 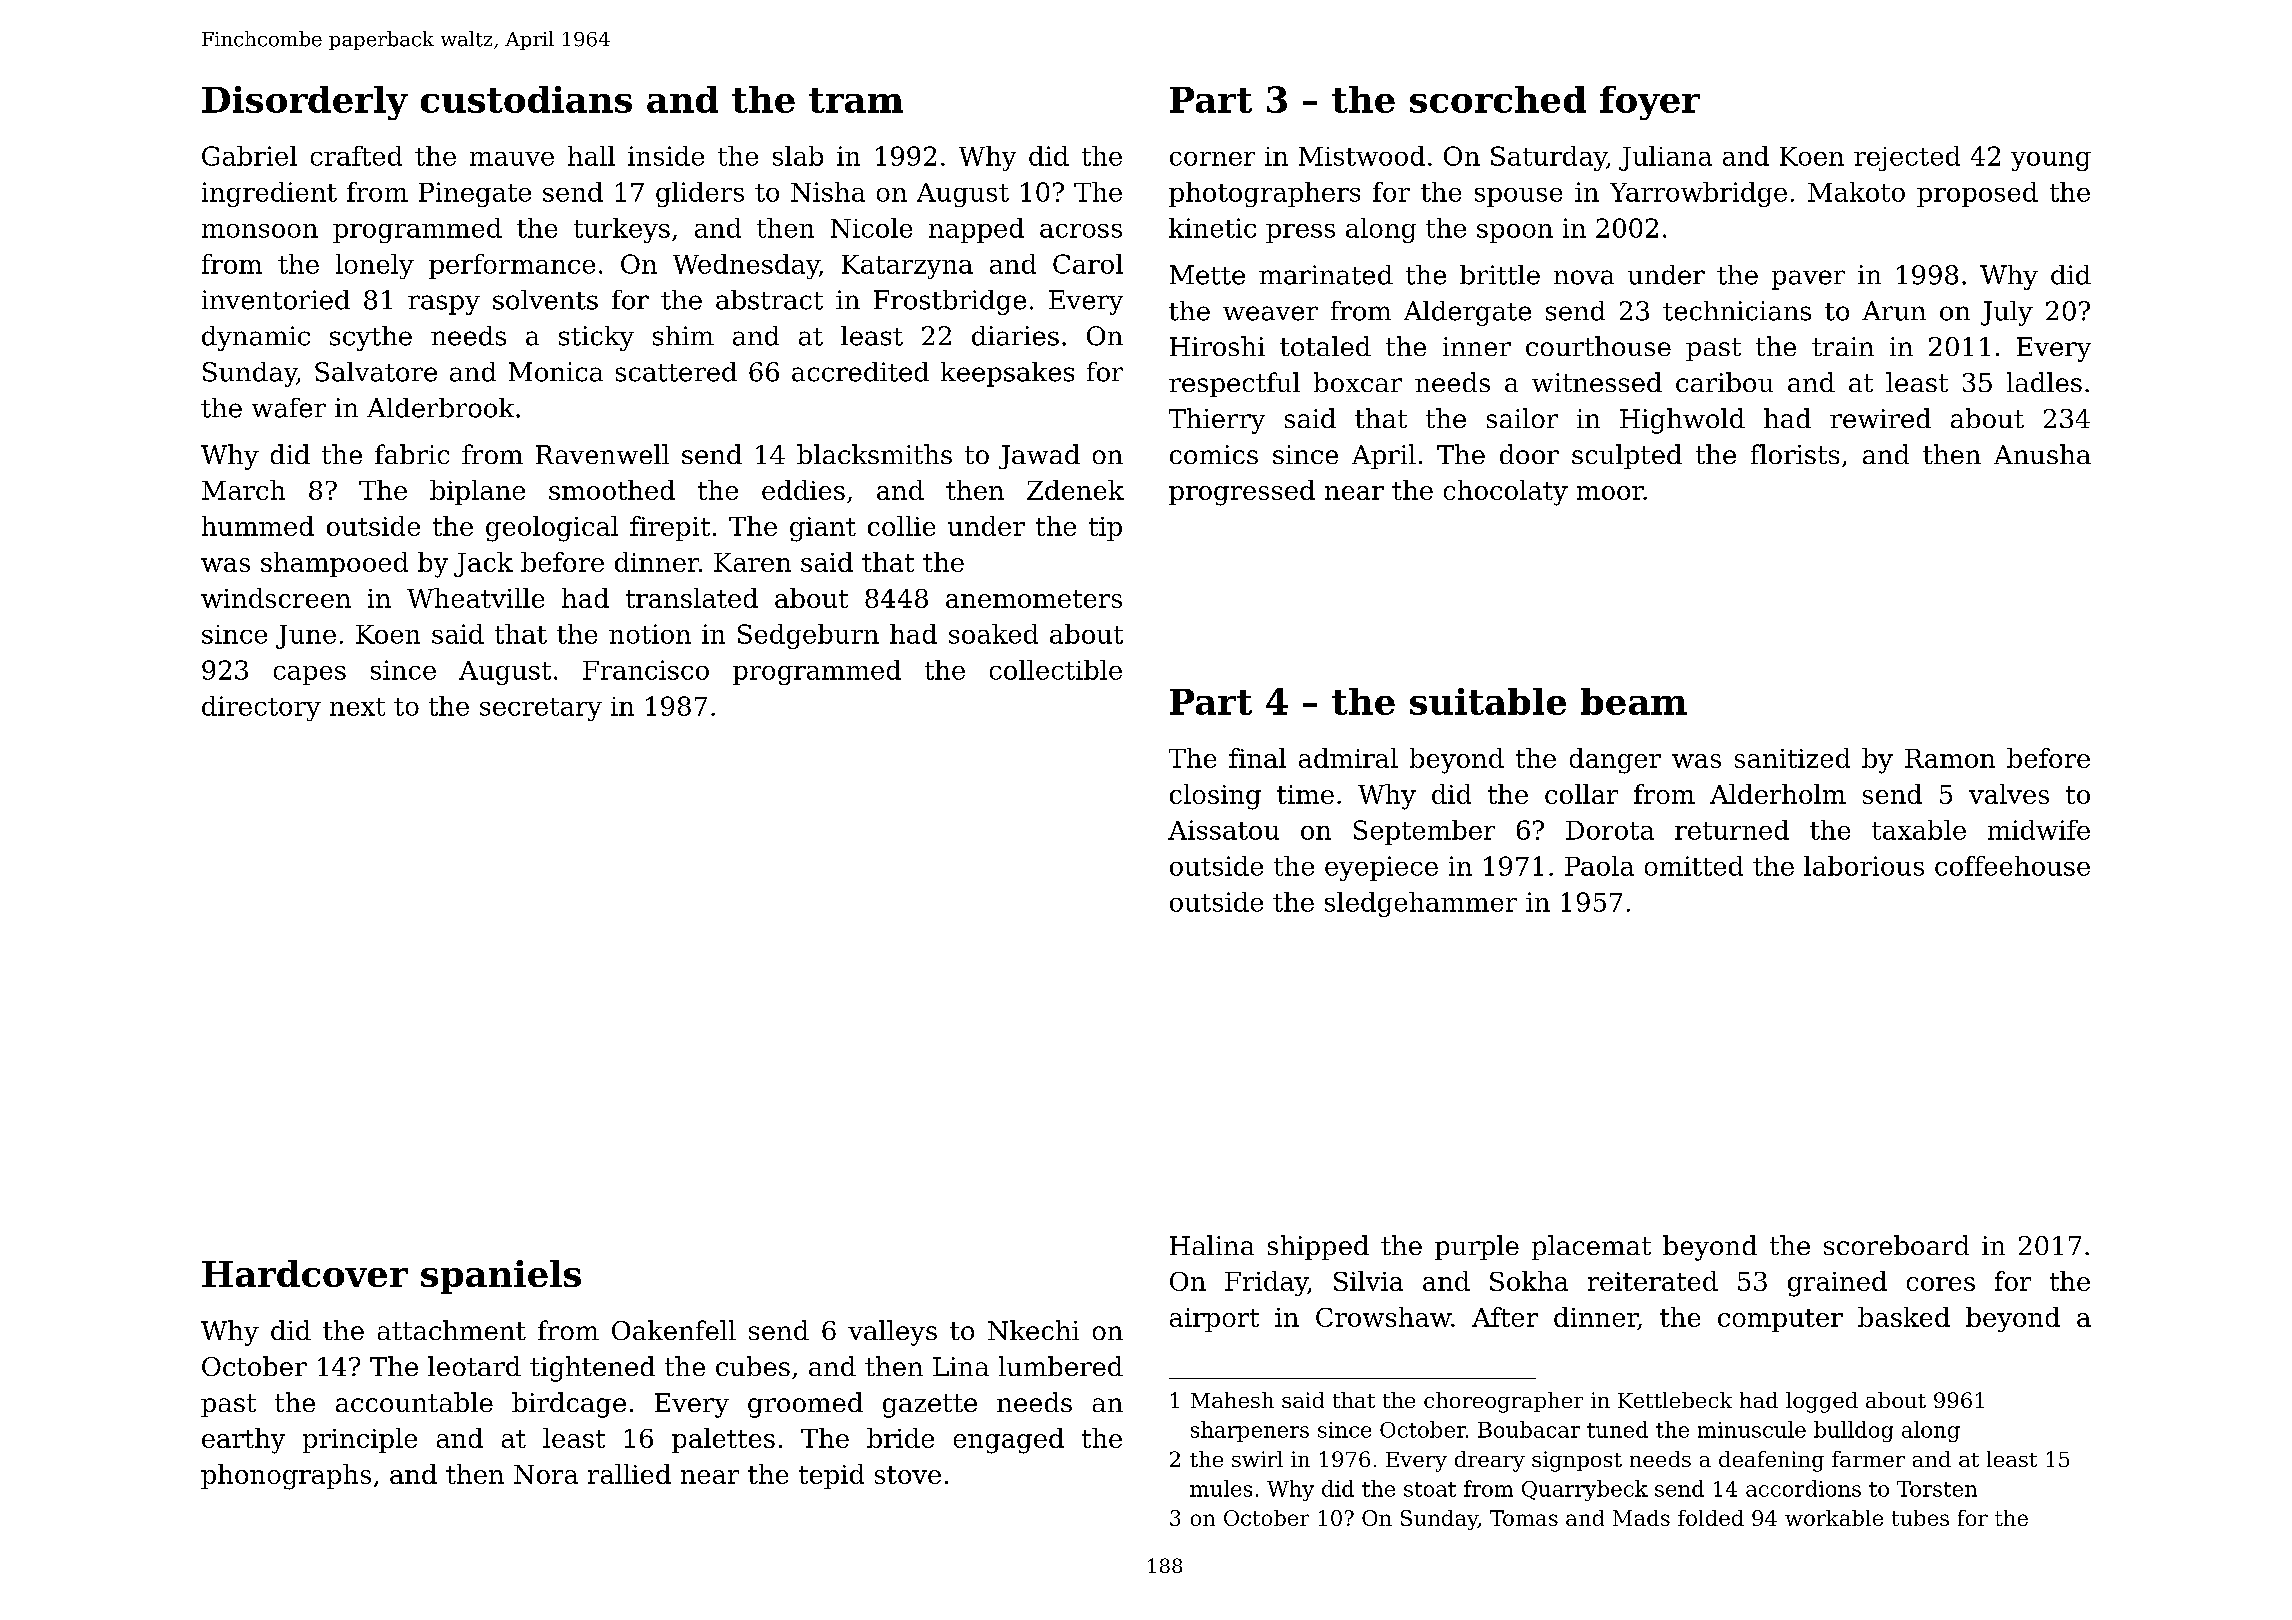 What do you see at coordinates (2042, 454) in the page?
I see `Anusha` at bounding box center [2042, 454].
